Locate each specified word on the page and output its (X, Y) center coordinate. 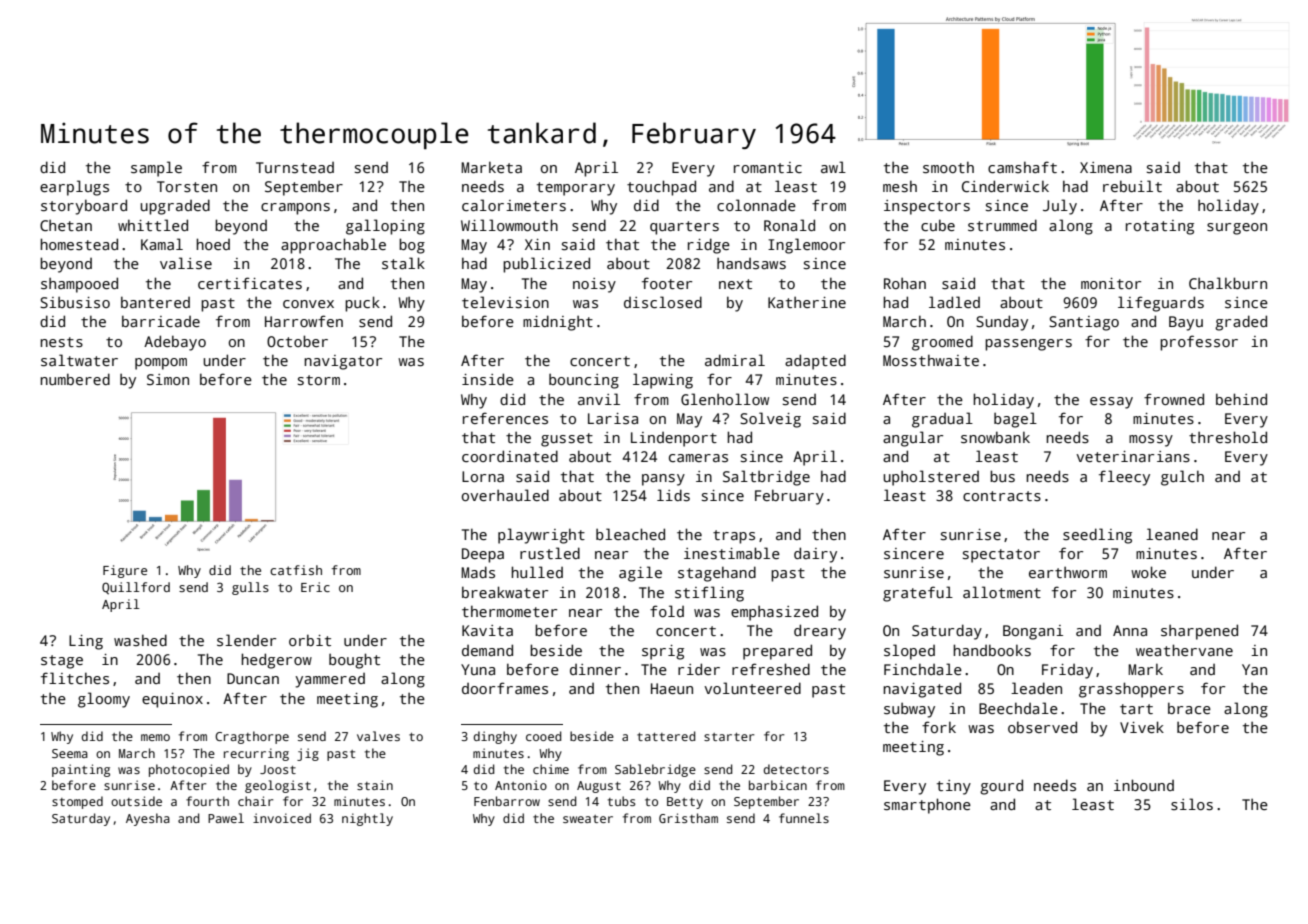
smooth (948, 167)
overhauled (505, 495)
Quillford (136, 588)
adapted (815, 362)
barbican (778, 785)
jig (308, 754)
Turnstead (295, 167)
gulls (250, 588)
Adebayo (175, 343)
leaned (1172, 534)
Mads (478, 572)
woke (1148, 572)
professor (1199, 343)
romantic (768, 167)
